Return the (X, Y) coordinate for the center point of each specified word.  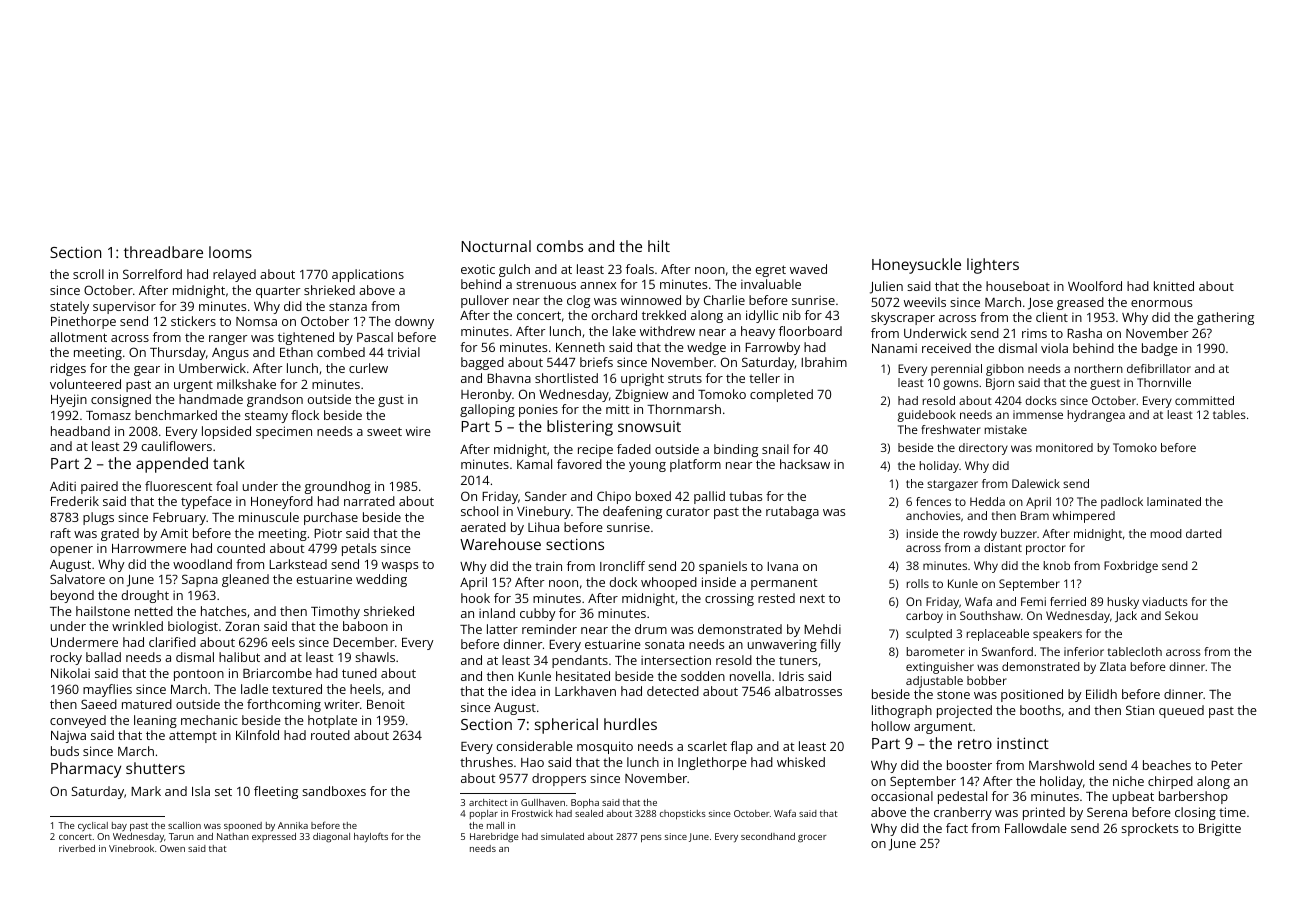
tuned (359, 673)
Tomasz (108, 415)
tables (1229, 414)
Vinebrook (131, 848)
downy (414, 322)
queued (1181, 711)
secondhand (768, 836)
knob (1057, 565)
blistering (580, 428)
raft (61, 533)
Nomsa (256, 321)
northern (1099, 368)
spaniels (723, 567)
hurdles (630, 724)
